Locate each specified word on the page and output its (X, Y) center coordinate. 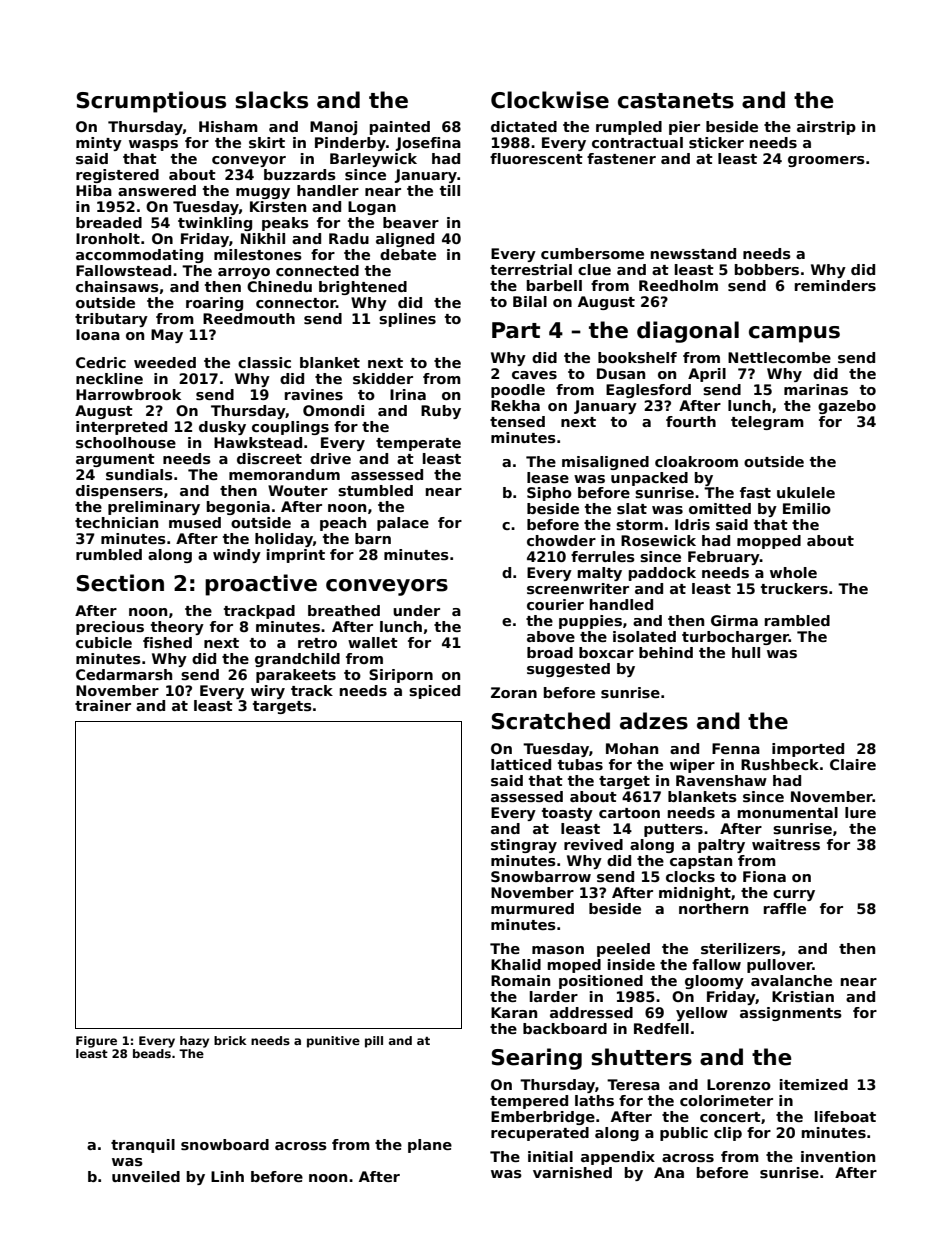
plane (430, 1146)
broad (550, 652)
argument (115, 460)
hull (746, 652)
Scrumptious (151, 102)
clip (728, 1134)
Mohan (632, 748)
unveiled (146, 1176)
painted (400, 128)
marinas (816, 389)
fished (167, 642)
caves (534, 375)
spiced (434, 692)
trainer (103, 705)
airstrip (826, 128)
